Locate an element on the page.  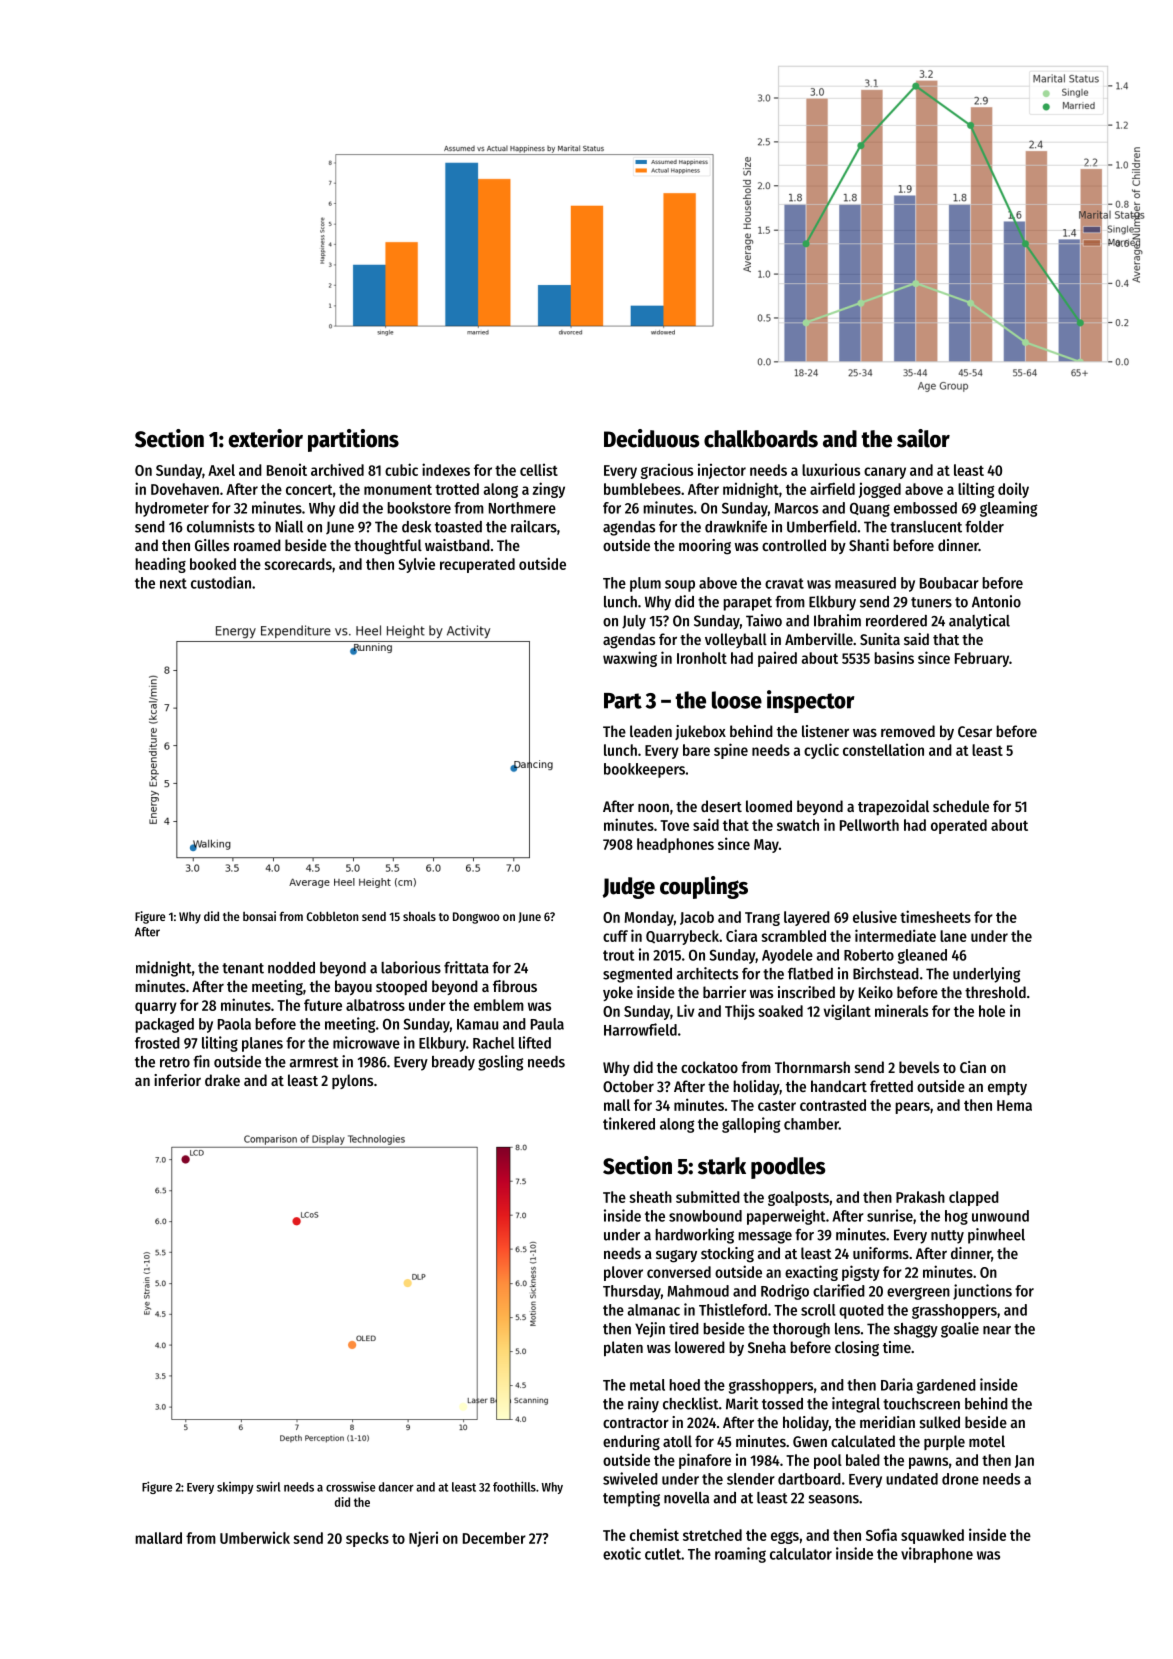
exotic is located at coordinates (622, 1553).
